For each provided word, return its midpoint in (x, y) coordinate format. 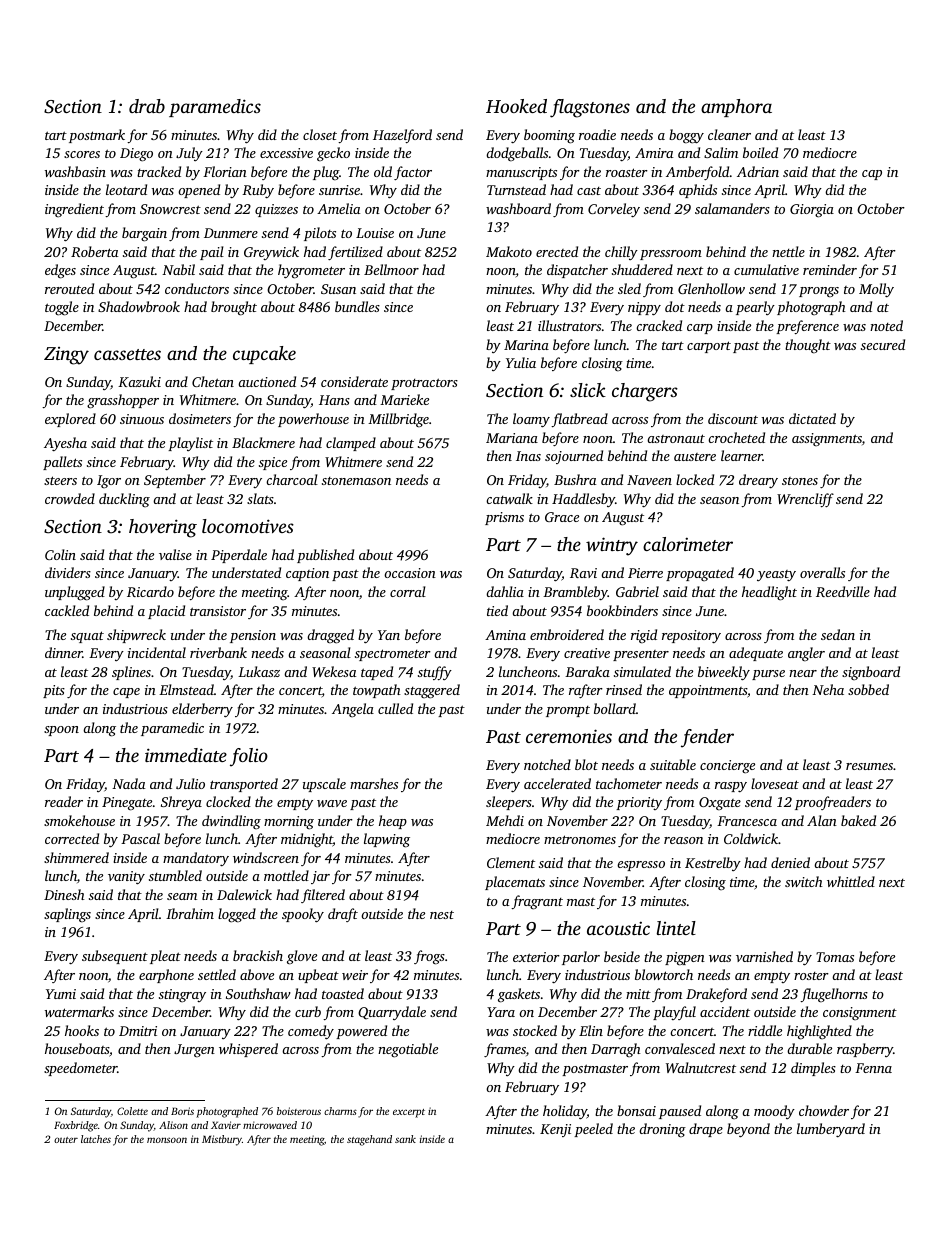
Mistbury (222, 1140)
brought (234, 308)
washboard (518, 208)
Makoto (509, 251)
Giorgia (812, 211)
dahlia (505, 591)
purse (768, 675)
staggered (432, 691)
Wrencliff (805, 500)
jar (320, 877)
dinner (64, 652)
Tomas (835, 957)
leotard (126, 189)
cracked (659, 325)
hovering (163, 528)
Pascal (140, 838)
